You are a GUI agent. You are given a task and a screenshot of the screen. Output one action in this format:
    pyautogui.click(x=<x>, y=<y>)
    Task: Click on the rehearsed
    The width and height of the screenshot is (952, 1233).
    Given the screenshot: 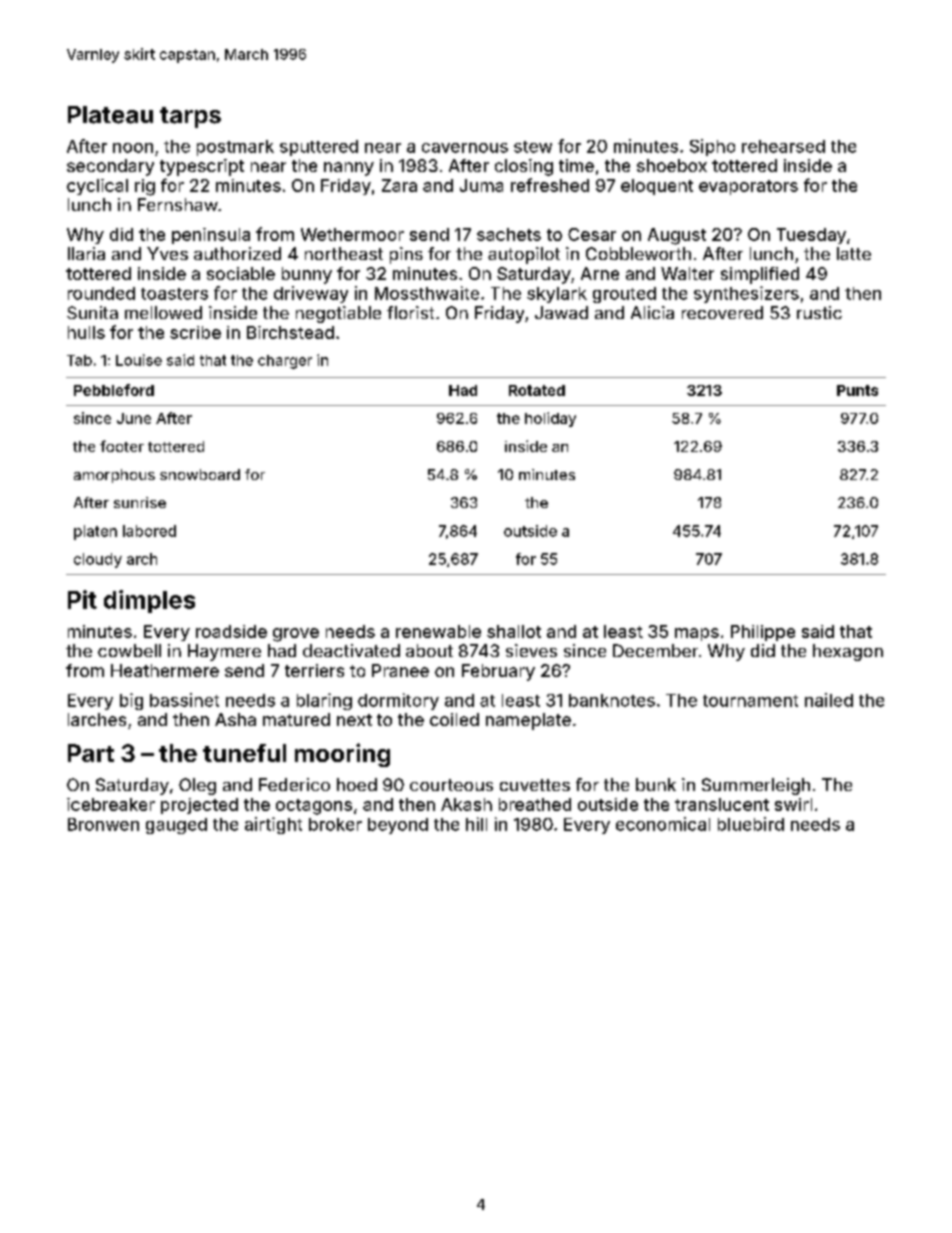 What is the action you would take?
    pyautogui.click(x=783, y=146)
